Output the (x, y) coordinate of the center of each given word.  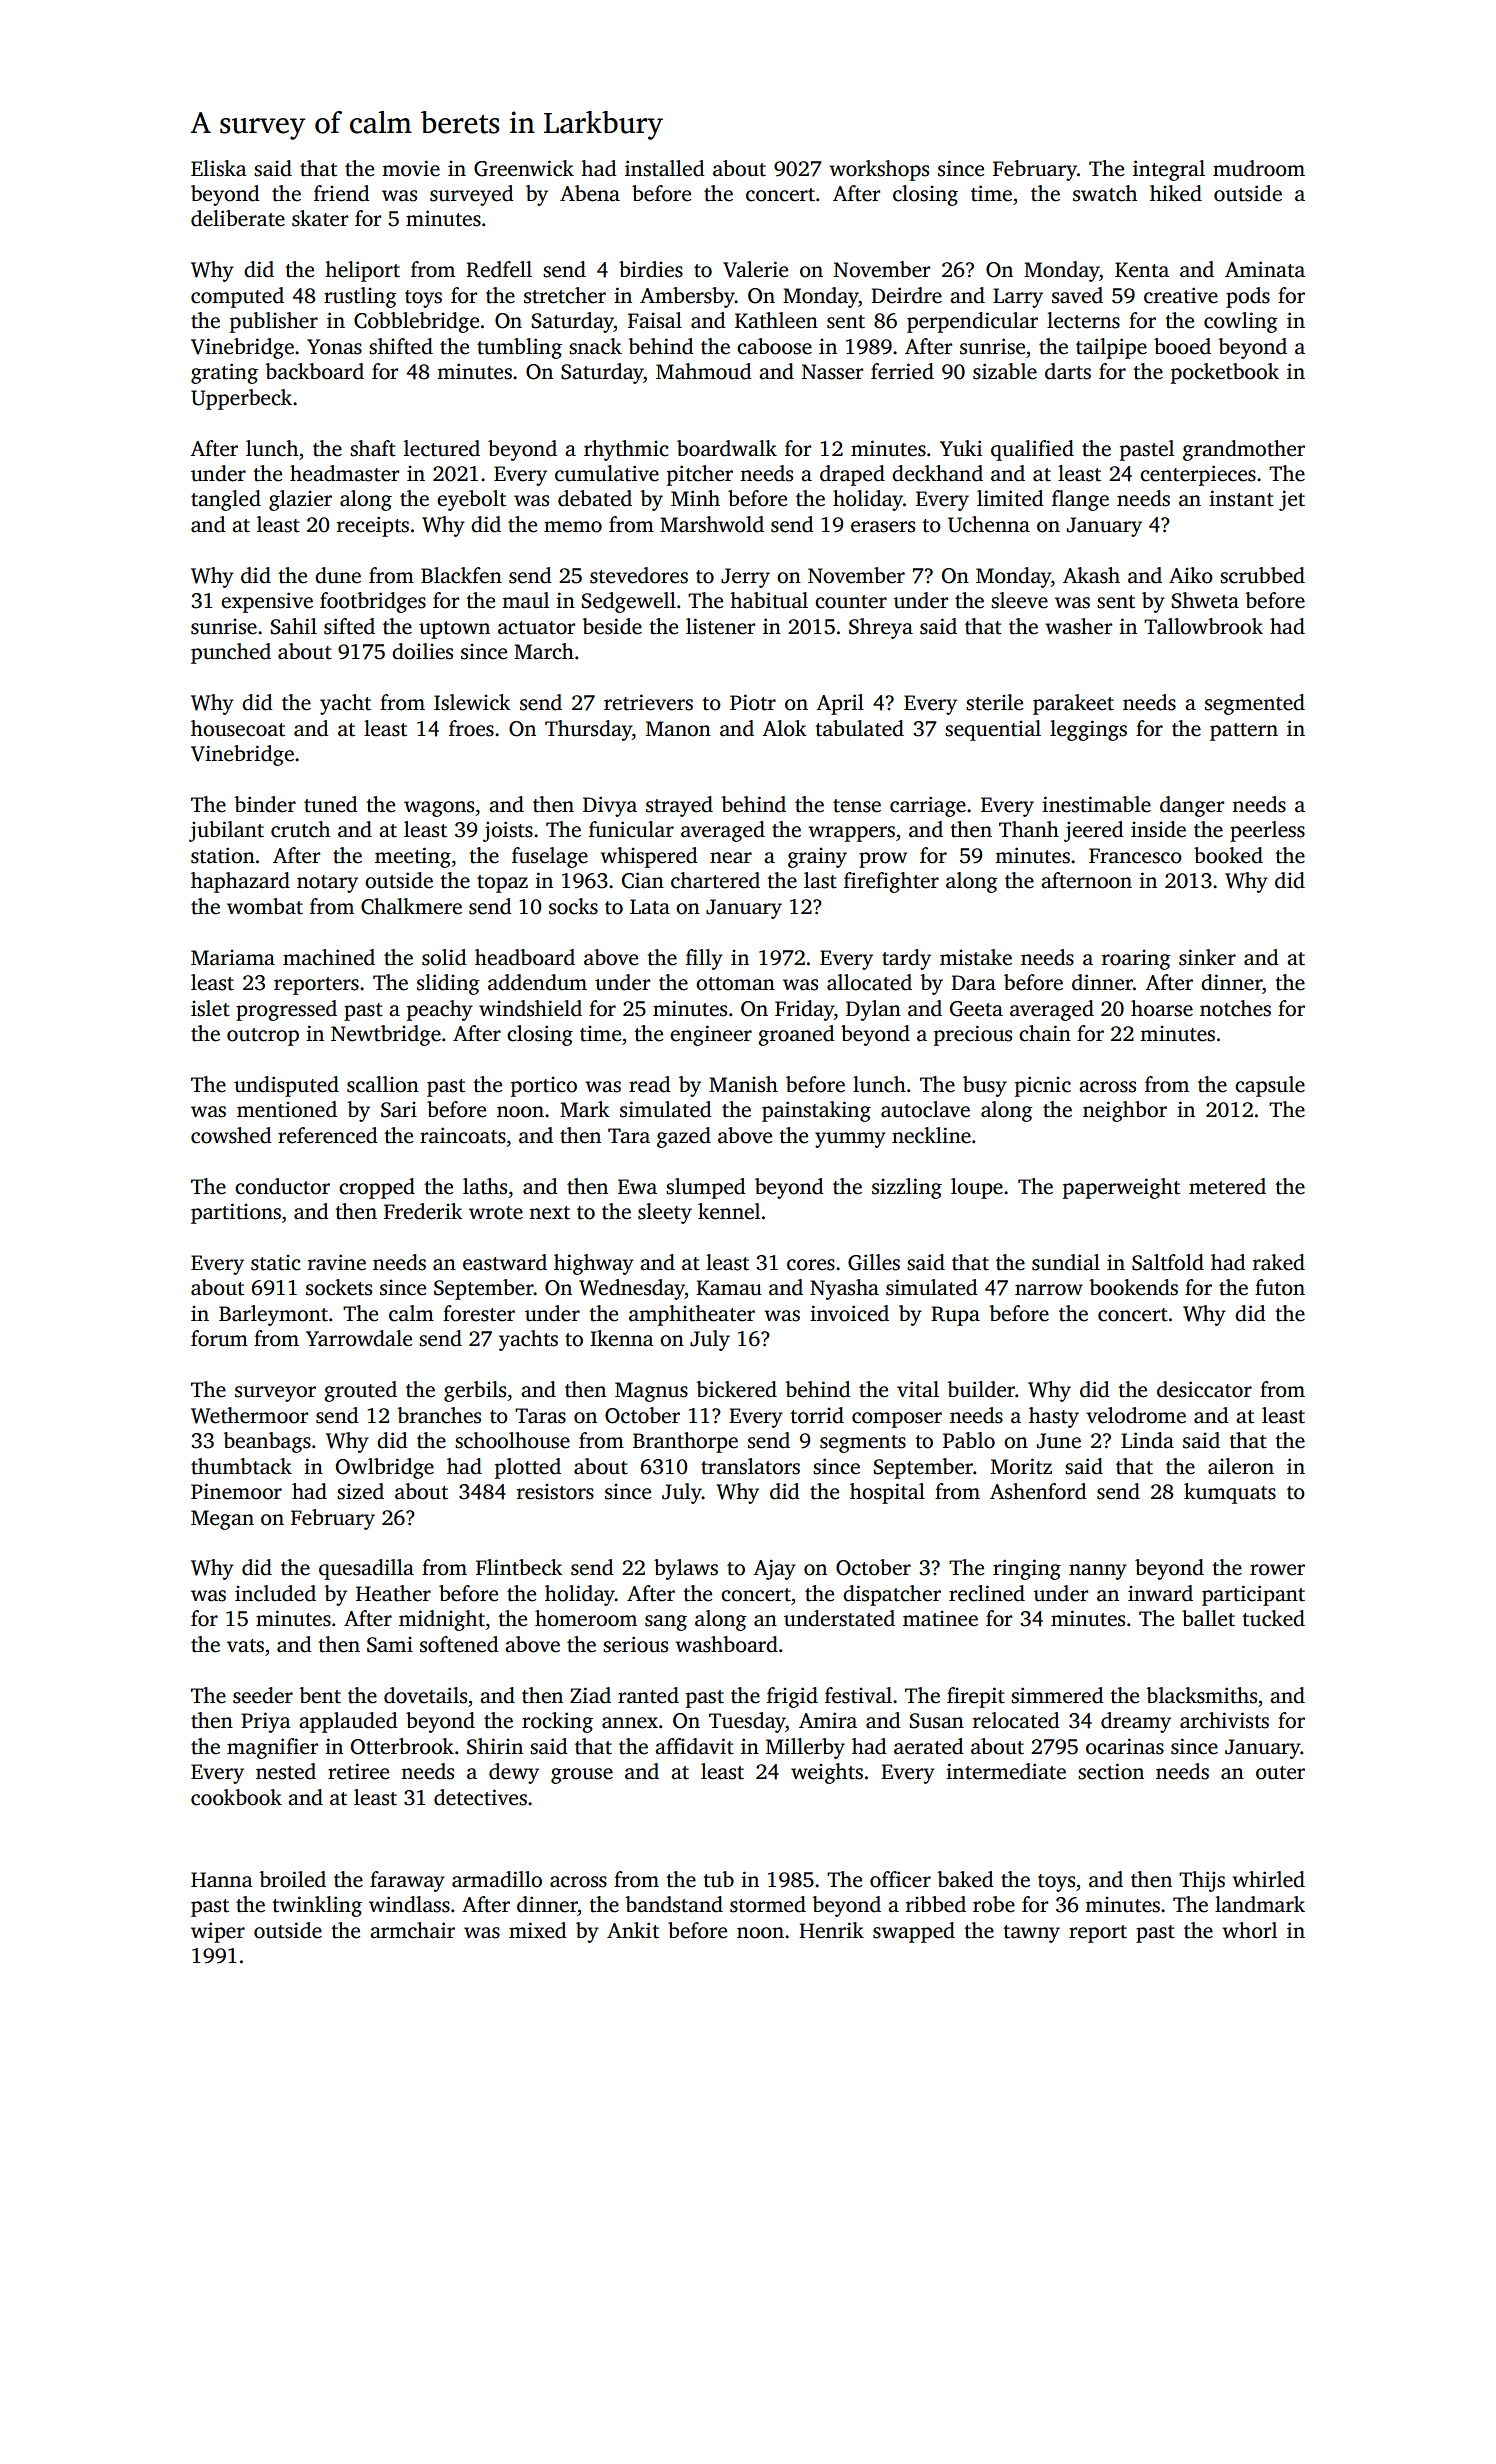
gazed (684, 1137)
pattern (1244, 732)
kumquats (1230, 1493)
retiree (358, 1771)
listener (720, 626)
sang (666, 1623)
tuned (331, 804)
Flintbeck (519, 1567)
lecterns (1083, 320)
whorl (1249, 1930)
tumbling (519, 348)
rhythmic (626, 450)
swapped (914, 1932)
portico (544, 1087)
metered (1227, 1186)
